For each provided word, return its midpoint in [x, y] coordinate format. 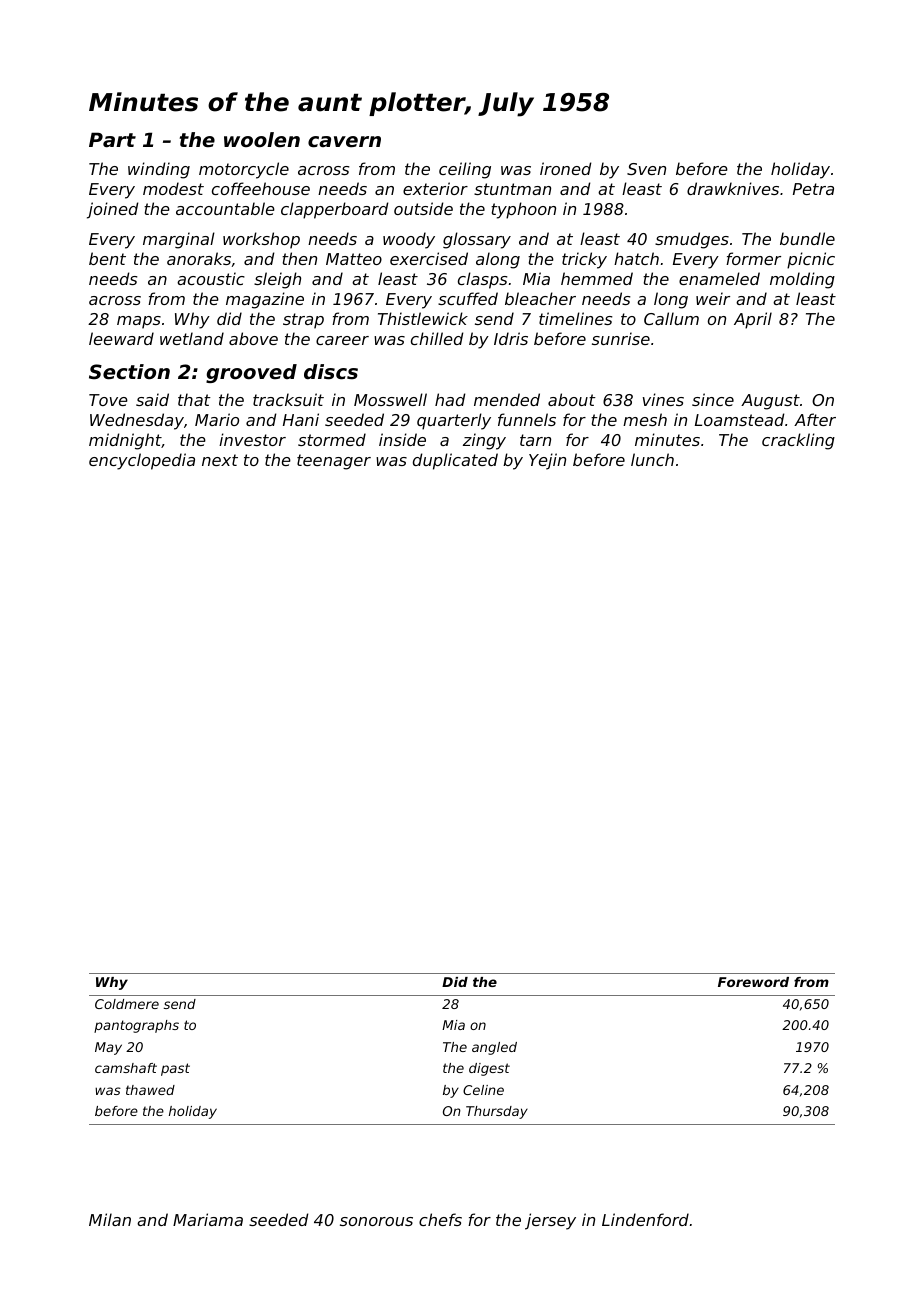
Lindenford [645, 1219]
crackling [798, 441]
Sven [646, 169]
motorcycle [244, 170]
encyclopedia [142, 461]
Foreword [753, 982]
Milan [110, 1219]
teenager [334, 462]
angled [494, 1048]
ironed [565, 168]
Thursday [497, 1112]
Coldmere [127, 1004]
